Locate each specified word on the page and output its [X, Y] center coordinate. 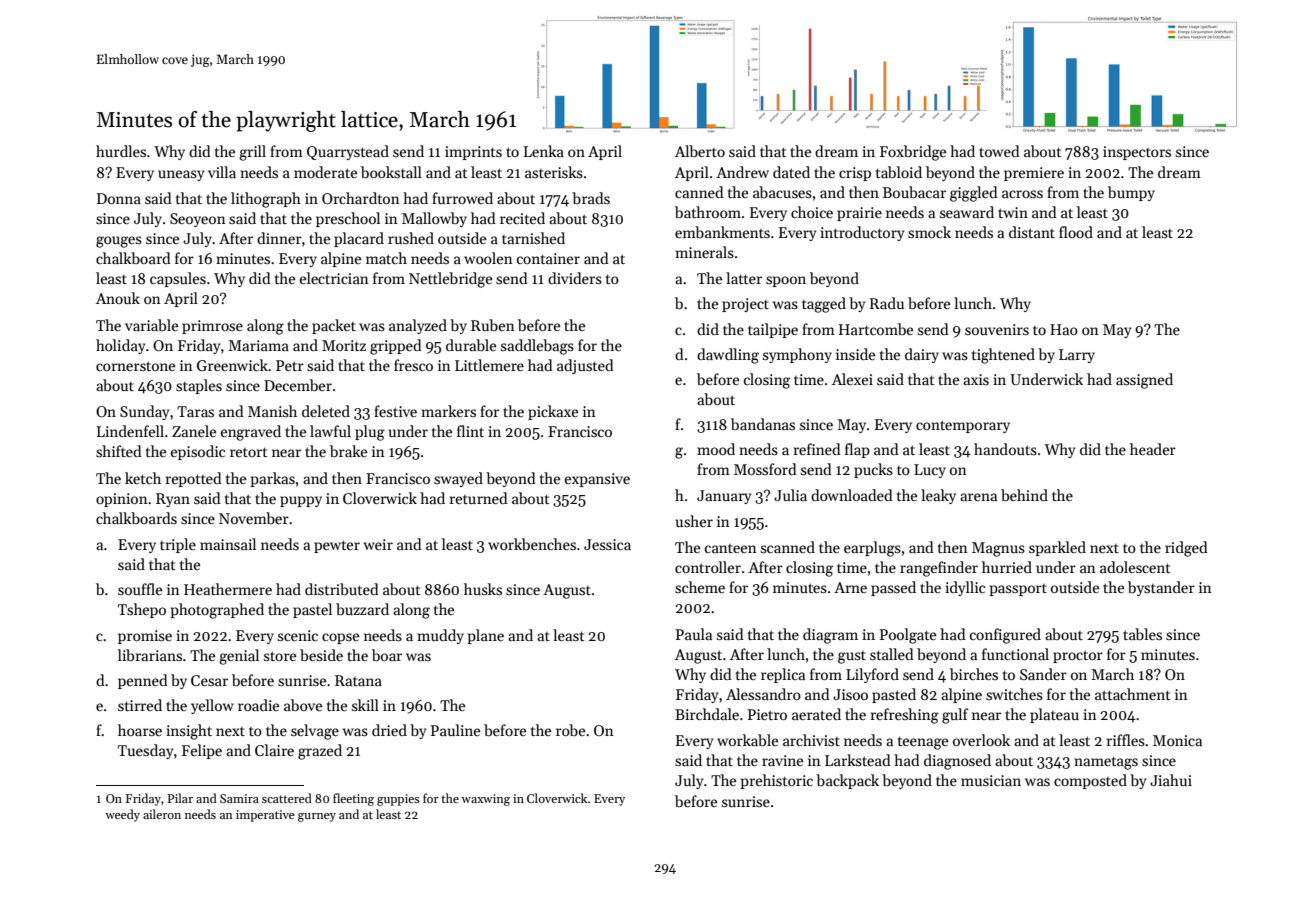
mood [716, 449]
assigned [1144, 381]
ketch [143, 478]
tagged [824, 305]
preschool [348, 219]
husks [483, 589]
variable [151, 325]
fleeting [353, 799]
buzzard [362, 609]
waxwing [485, 800]
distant [1032, 232]
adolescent [1135, 567]
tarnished [533, 238]
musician [991, 780]
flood [1076, 232]
